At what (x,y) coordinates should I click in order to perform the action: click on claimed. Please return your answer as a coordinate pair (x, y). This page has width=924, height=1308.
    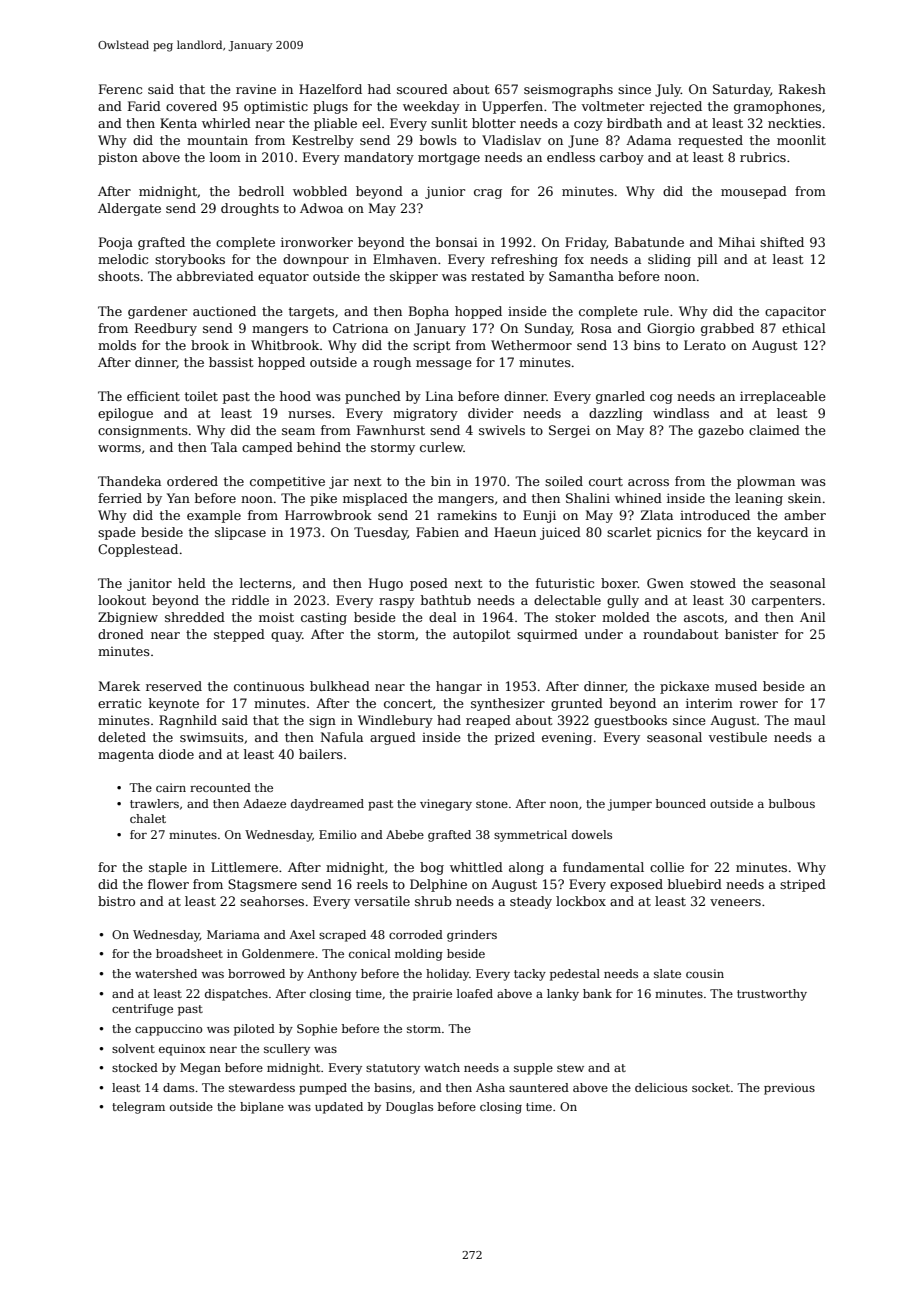
    Looking at the image, I should click on (774, 430).
